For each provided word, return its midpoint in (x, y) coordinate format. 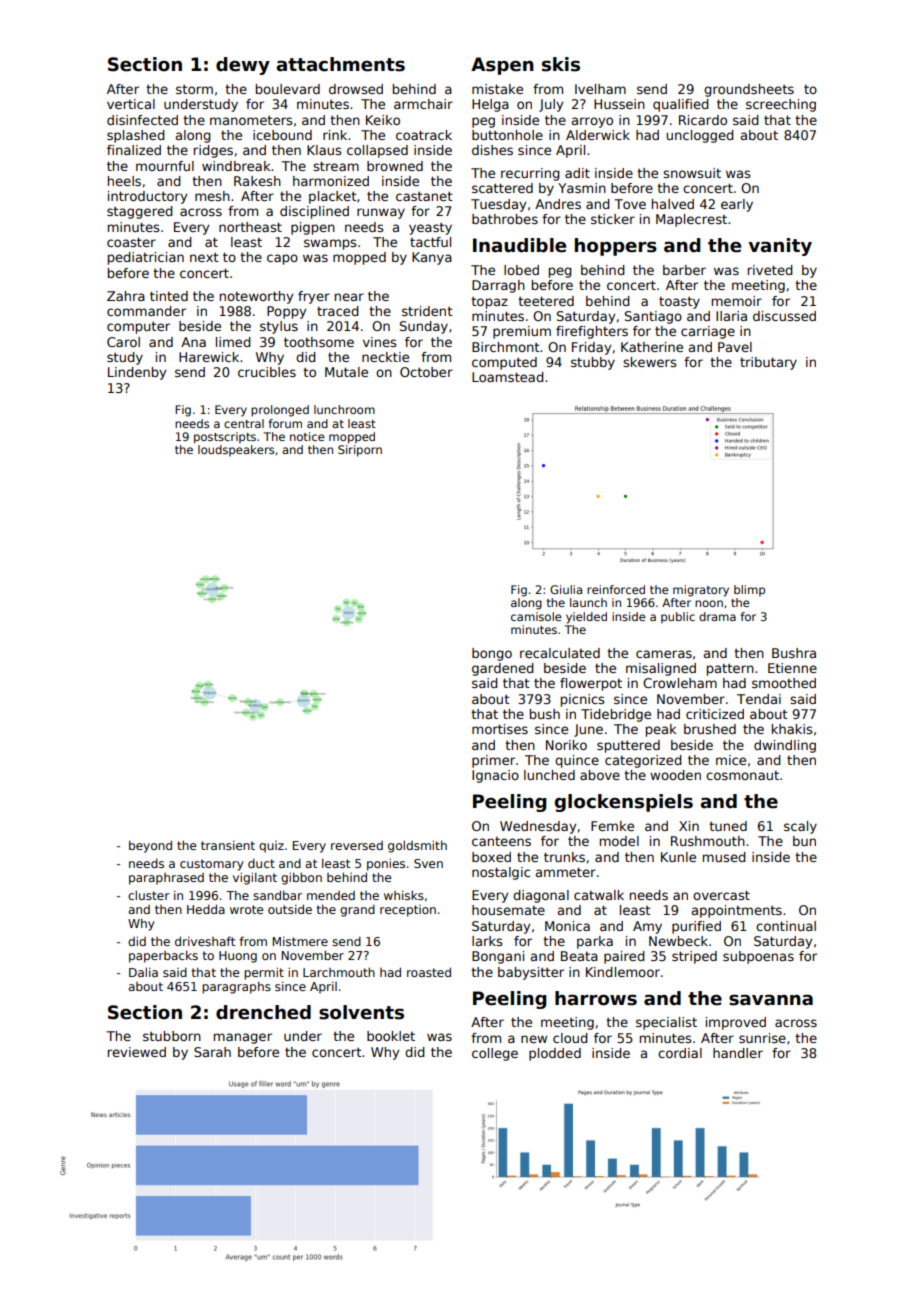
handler (738, 1053)
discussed (784, 316)
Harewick (209, 357)
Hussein (619, 104)
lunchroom (344, 409)
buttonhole (507, 135)
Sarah (212, 1052)
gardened (503, 669)
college (495, 1054)
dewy (243, 66)
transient (228, 845)
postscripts (225, 438)
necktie (385, 357)
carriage (708, 332)
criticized (715, 714)
